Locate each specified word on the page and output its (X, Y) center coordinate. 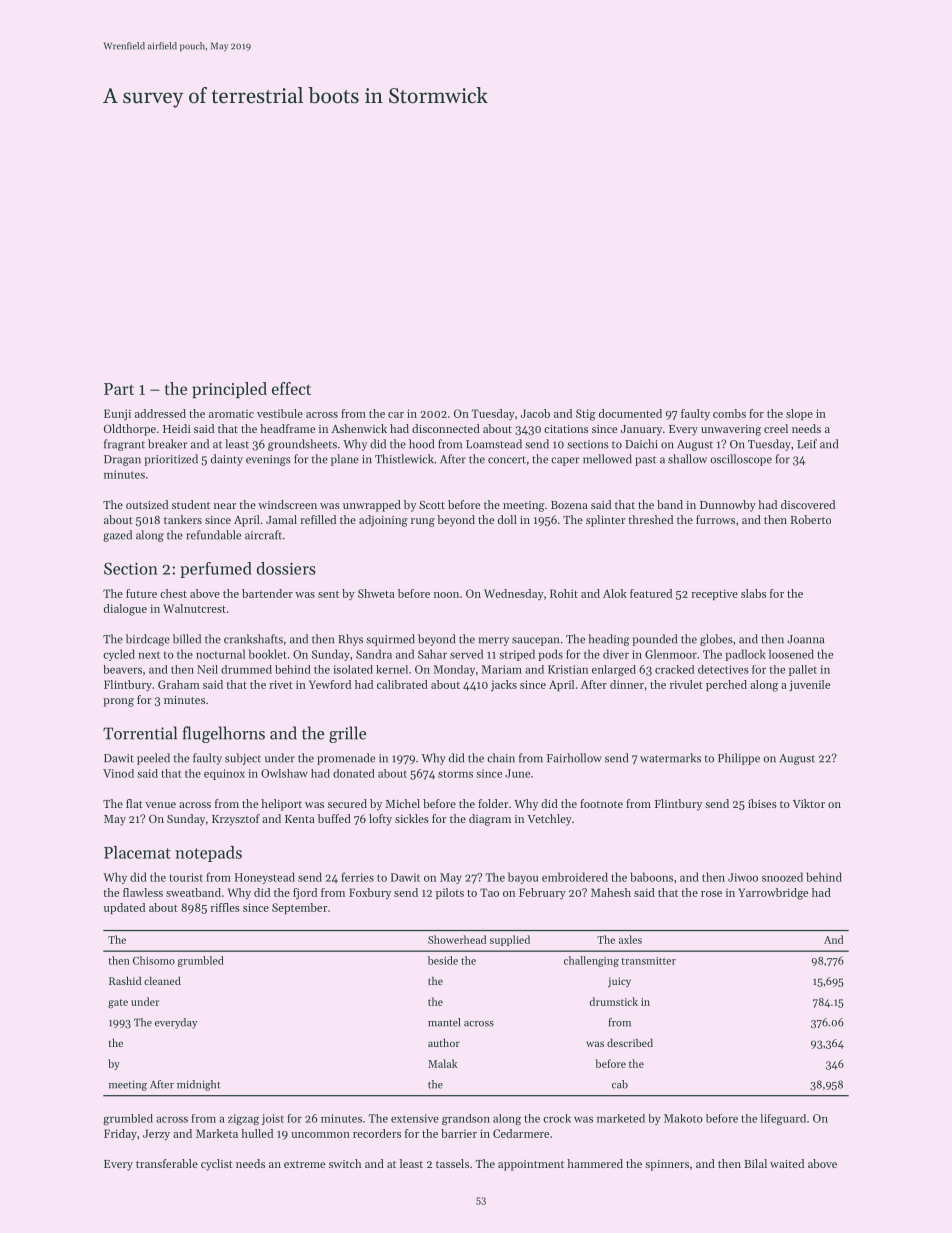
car (396, 415)
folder (493, 803)
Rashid (125, 981)
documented (630, 413)
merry (493, 641)
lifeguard (783, 1119)
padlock (745, 655)
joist (273, 1119)
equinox (224, 774)
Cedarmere (521, 1133)
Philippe (739, 759)
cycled (119, 655)
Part (119, 389)
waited (787, 1163)
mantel (444, 1022)
